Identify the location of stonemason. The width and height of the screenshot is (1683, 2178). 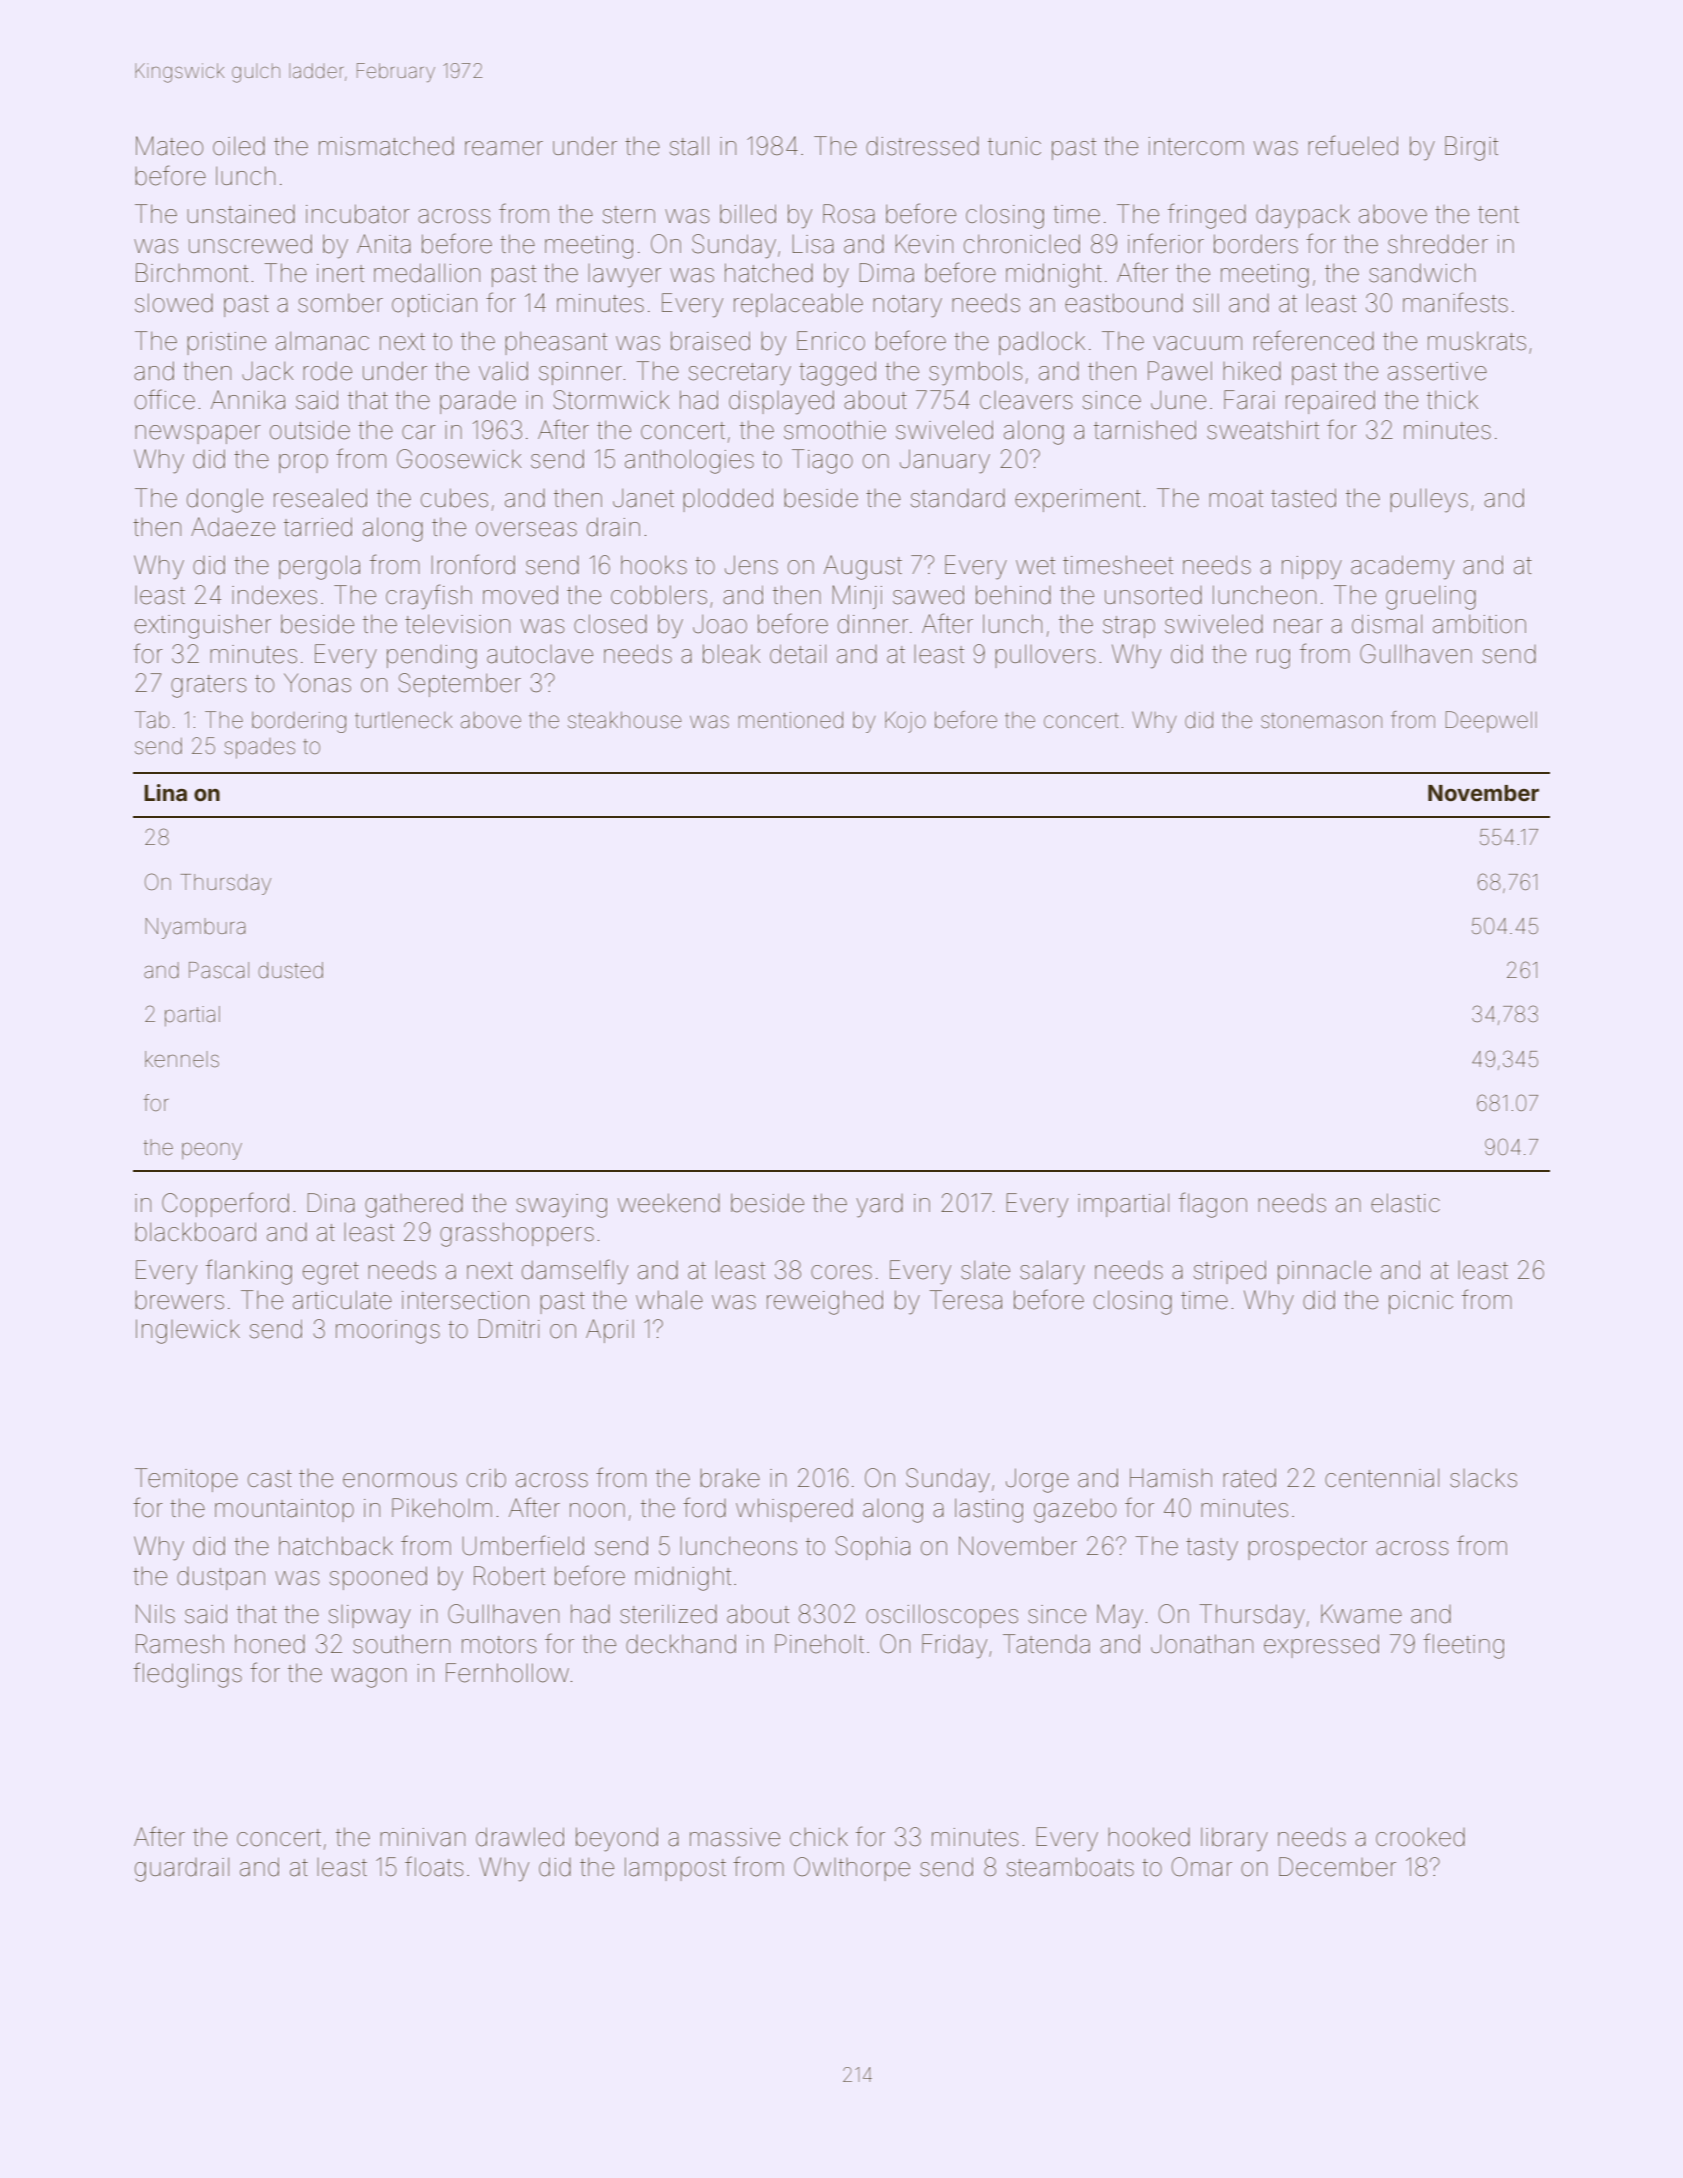
(1321, 721).
